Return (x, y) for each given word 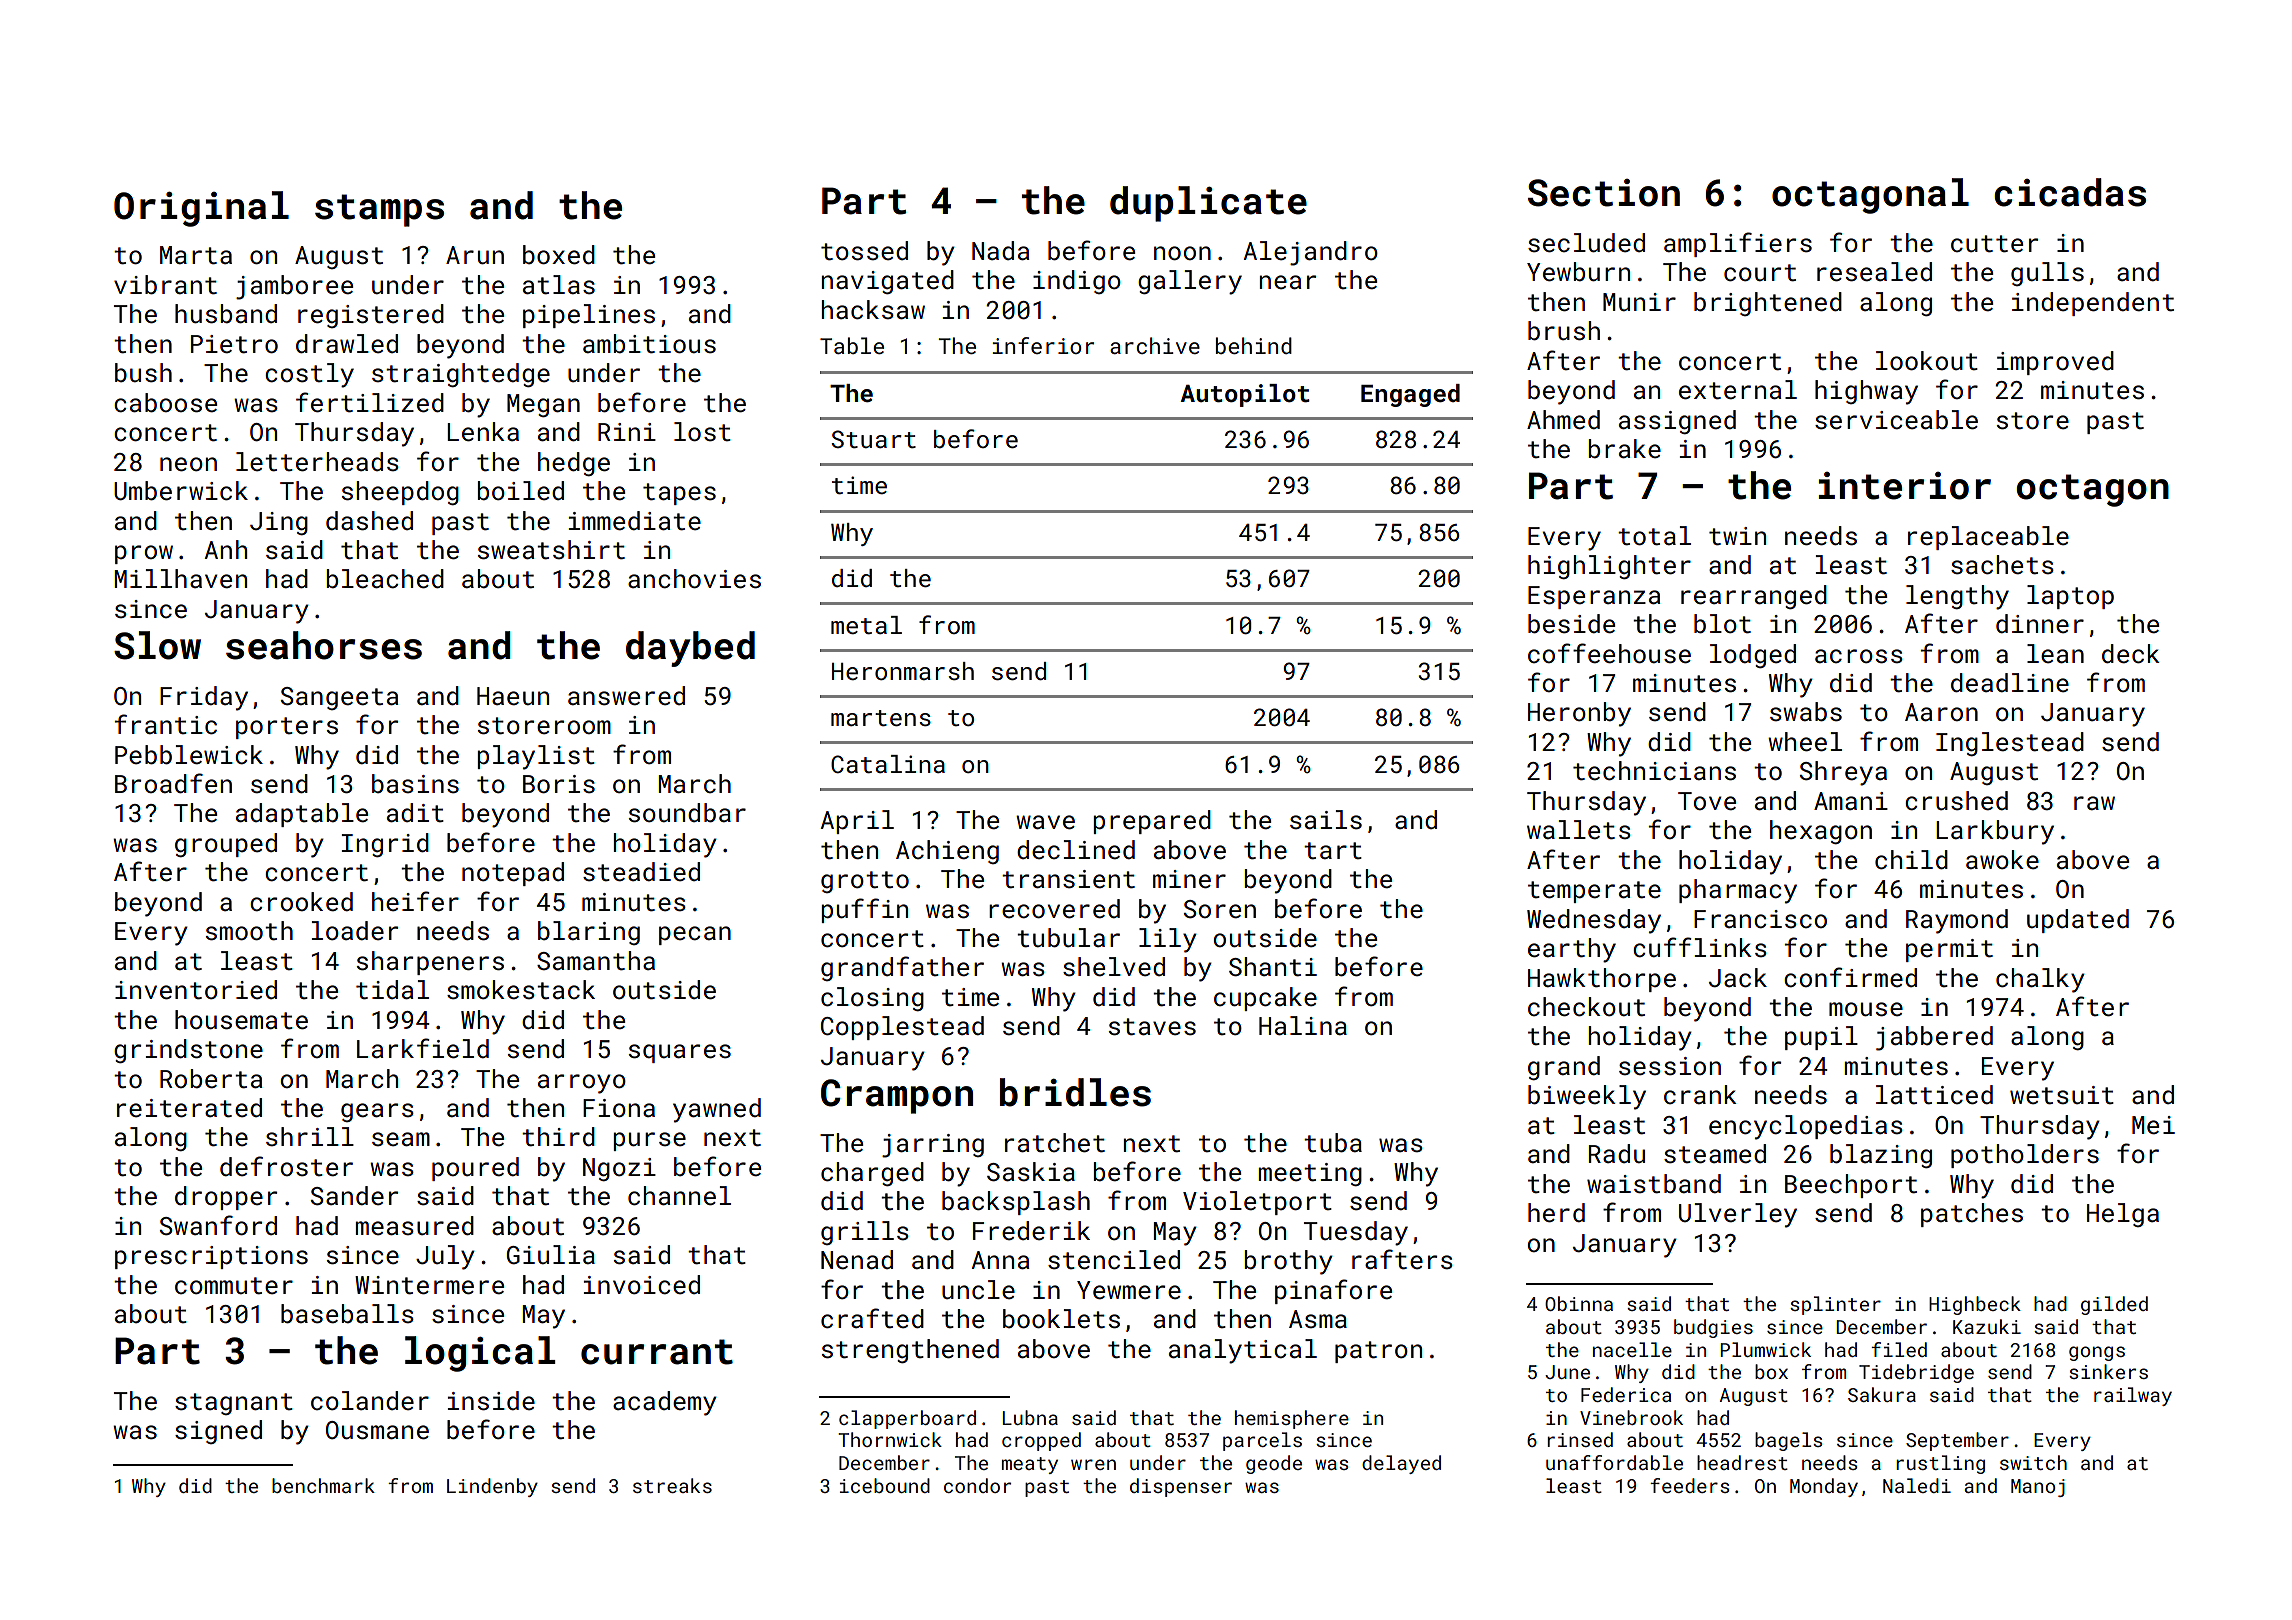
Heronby (1579, 714)
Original (201, 209)
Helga (2123, 1215)
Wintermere (429, 1285)
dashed (369, 521)
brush (1564, 331)
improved (2055, 363)
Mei (2153, 1125)
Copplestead (902, 1028)
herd (1556, 1213)
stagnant (234, 1404)
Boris (559, 784)
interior (1905, 486)
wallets (1579, 830)
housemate (241, 1020)
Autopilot (1245, 395)
